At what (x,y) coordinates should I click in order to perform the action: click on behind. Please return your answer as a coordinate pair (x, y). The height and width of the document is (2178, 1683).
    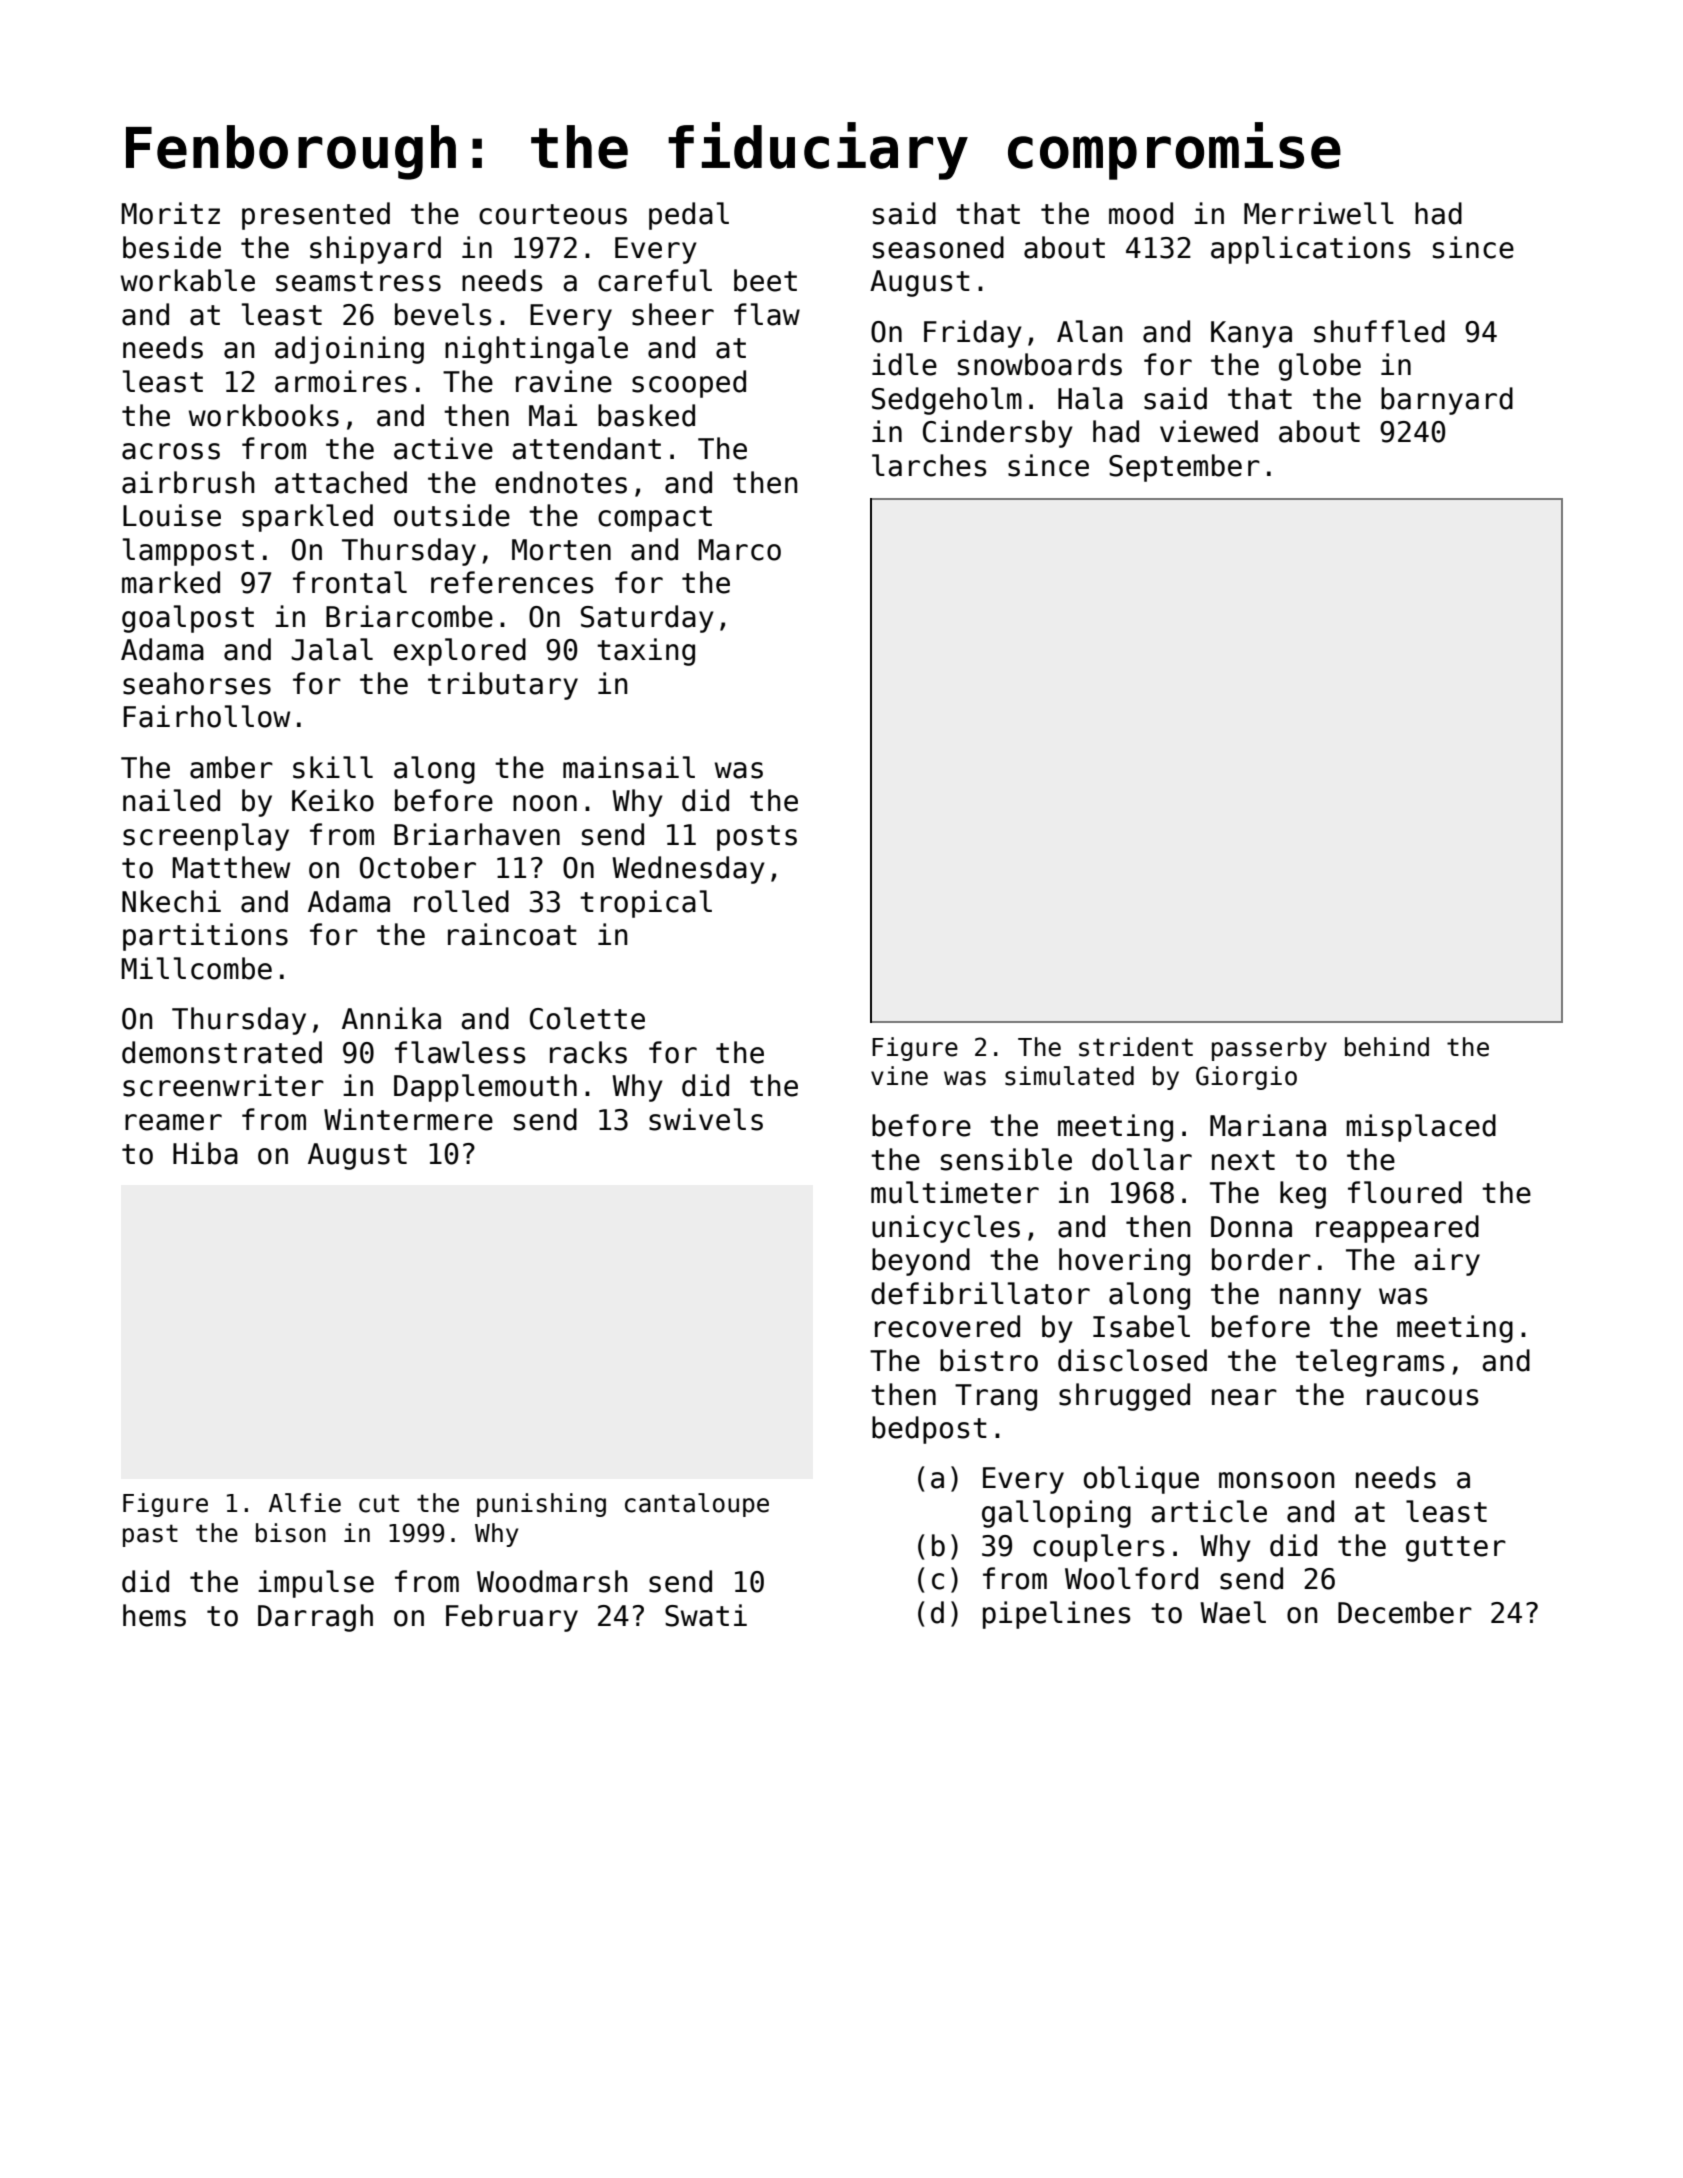
    Looking at the image, I should click on (1387, 1047).
